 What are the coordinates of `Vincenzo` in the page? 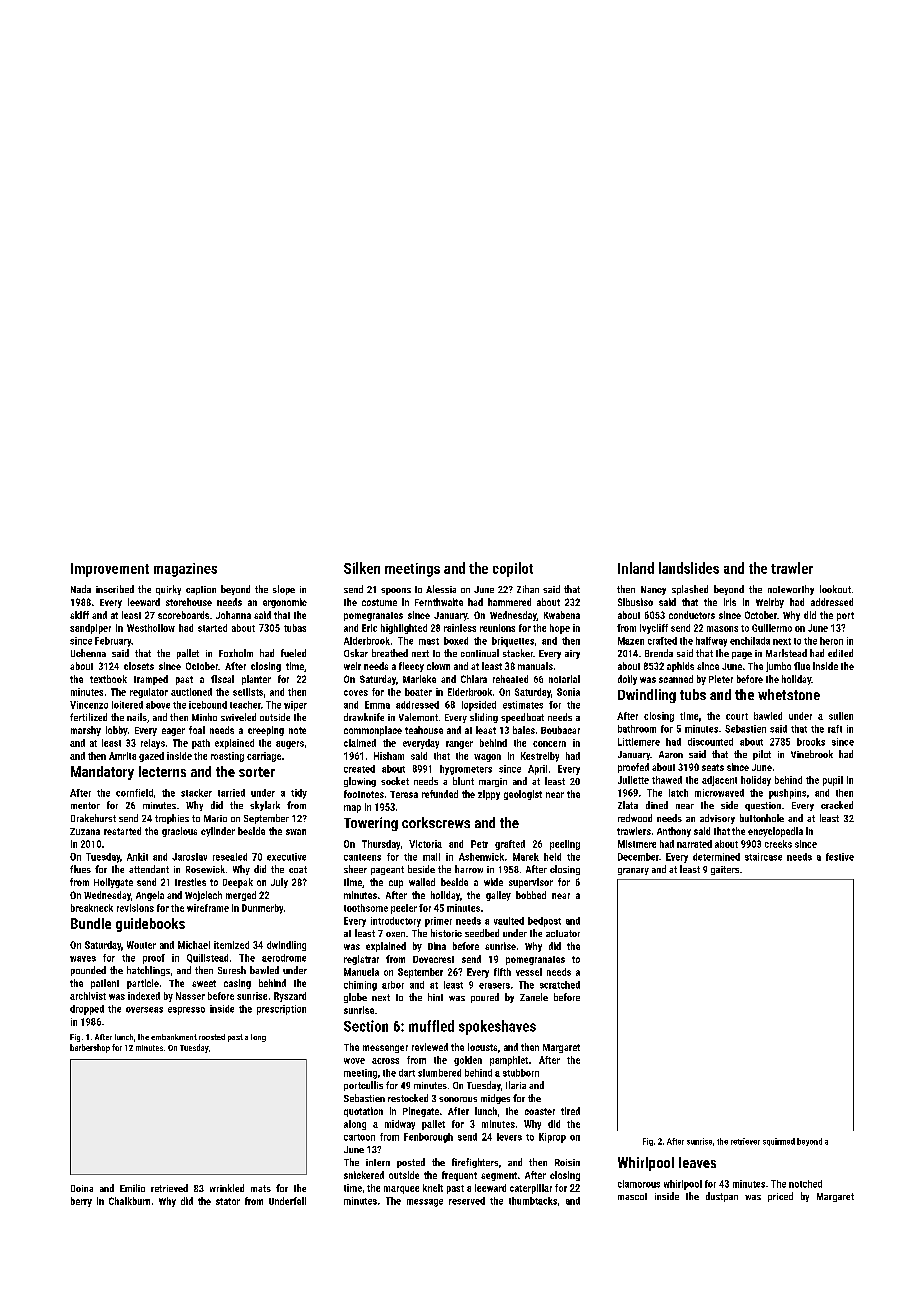 It's located at (89, 705).
